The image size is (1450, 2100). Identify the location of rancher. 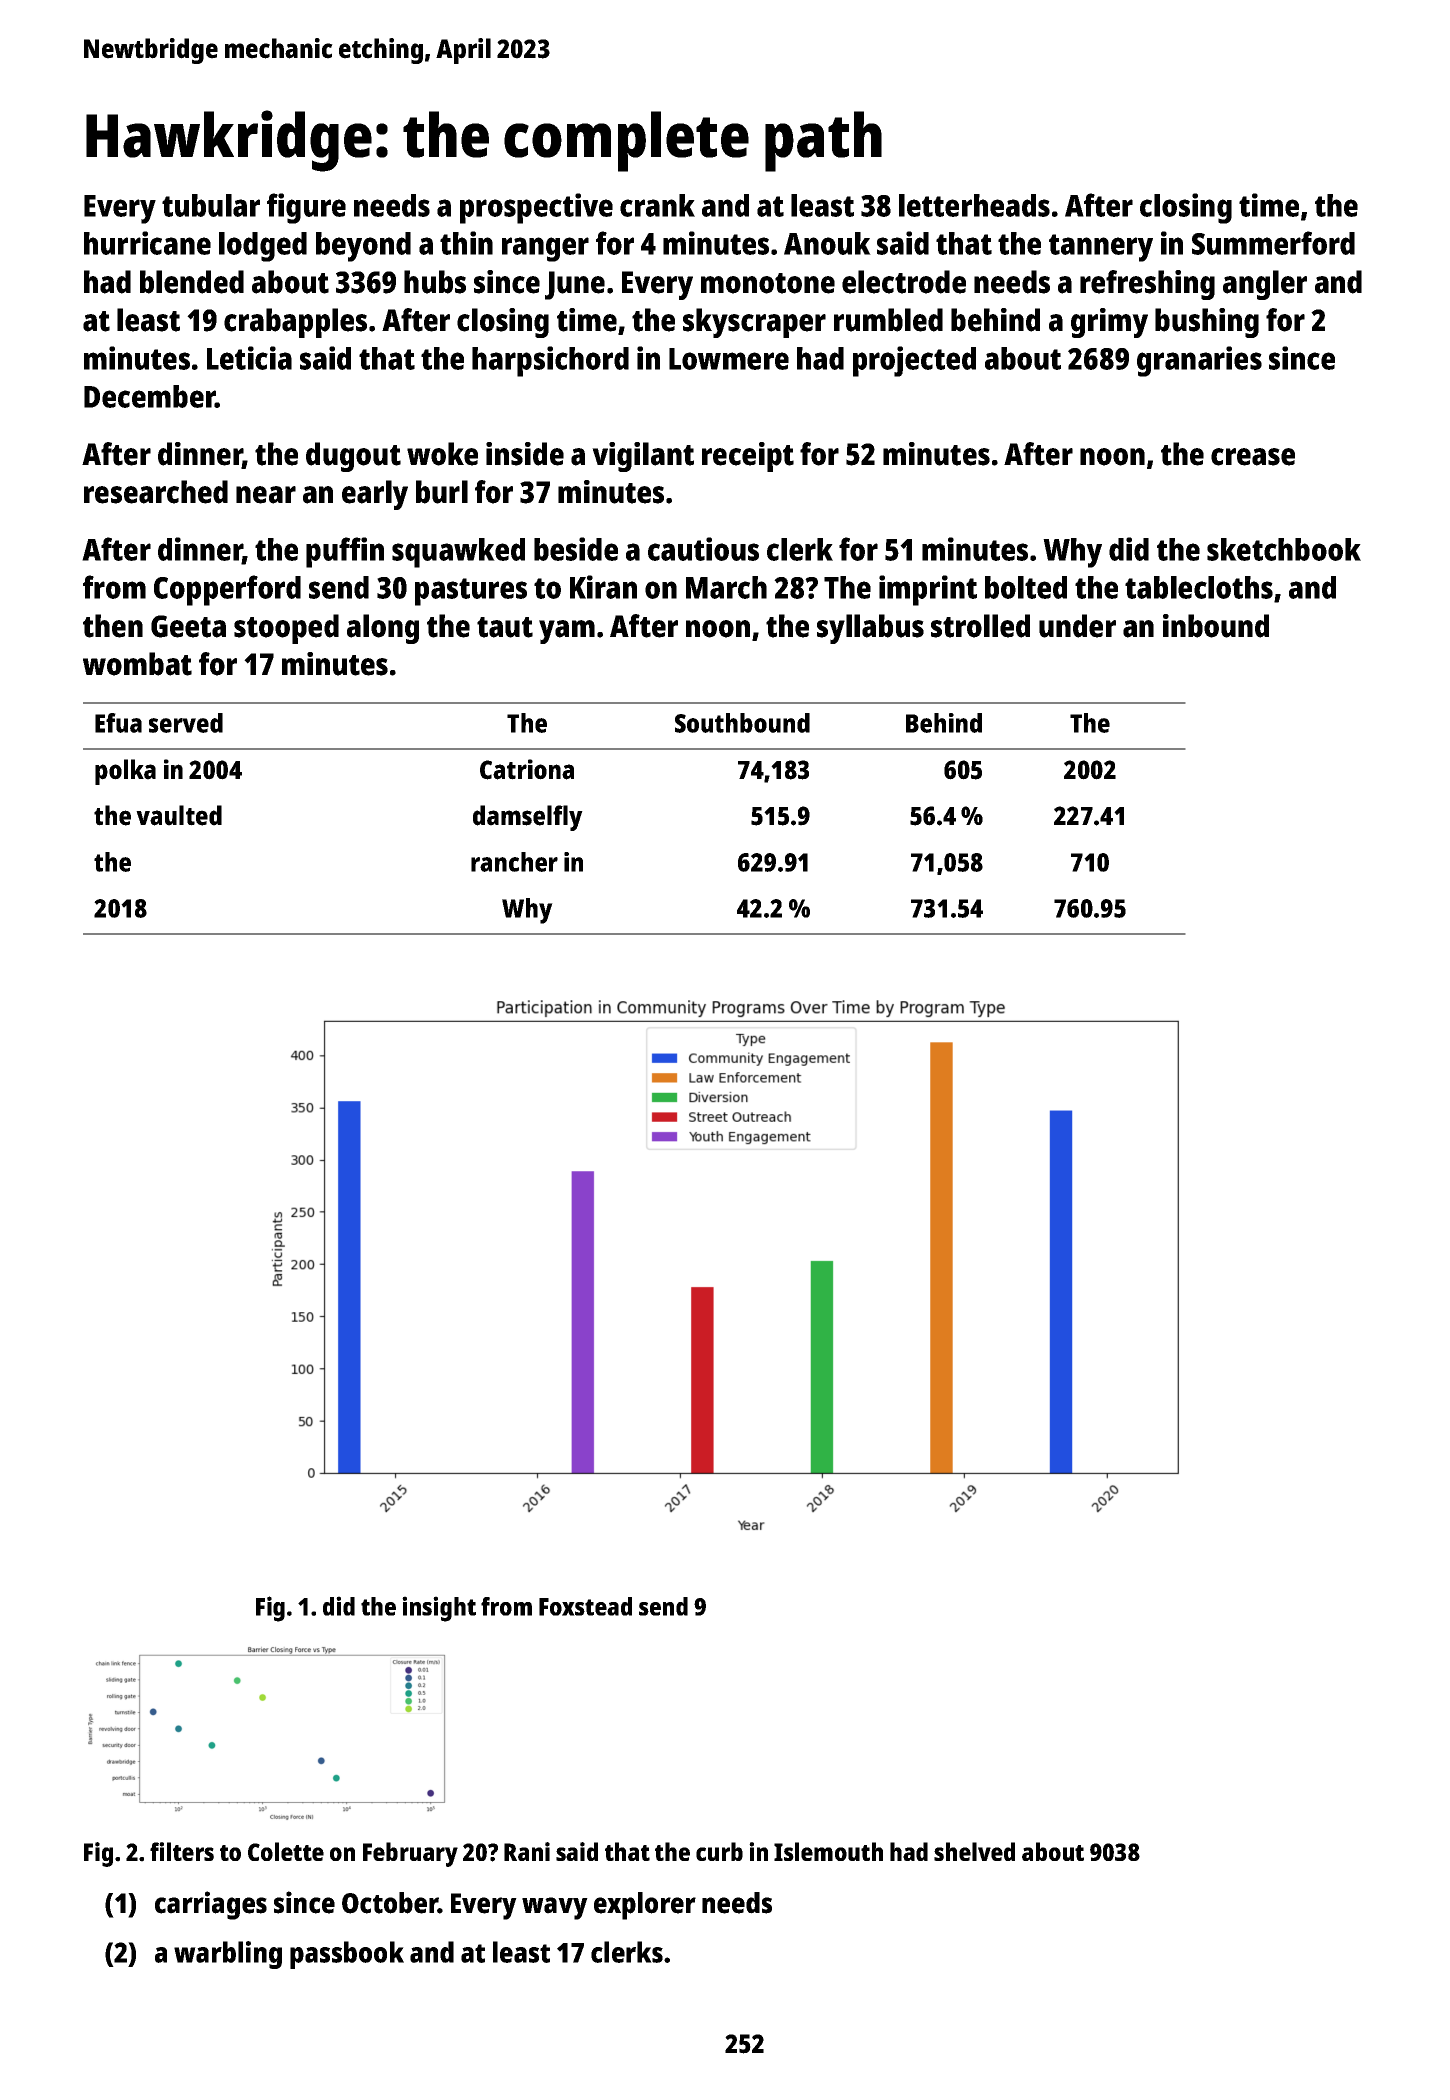
(514, 862).
